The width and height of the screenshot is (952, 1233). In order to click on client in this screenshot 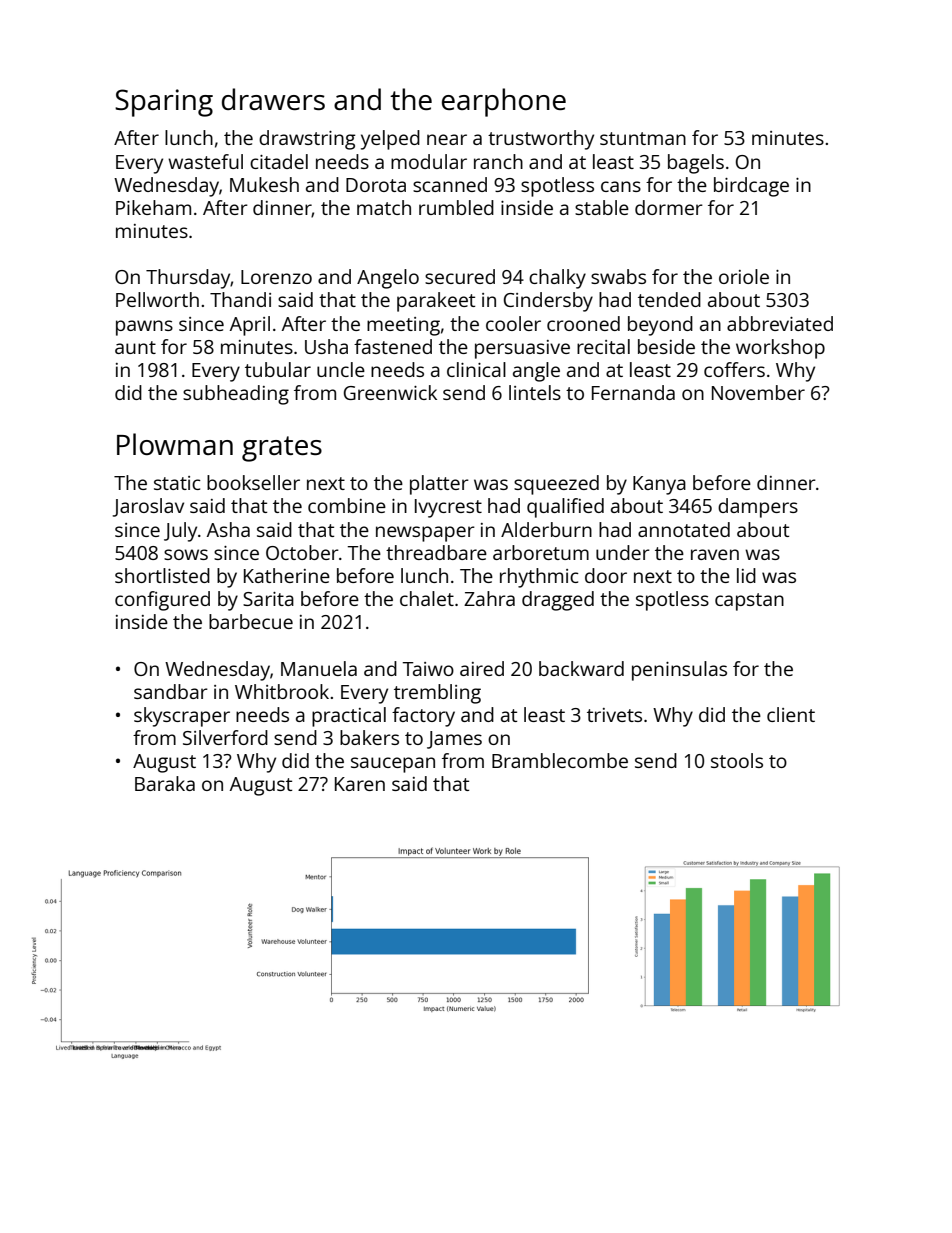, I will do `click(791, 714)`.
